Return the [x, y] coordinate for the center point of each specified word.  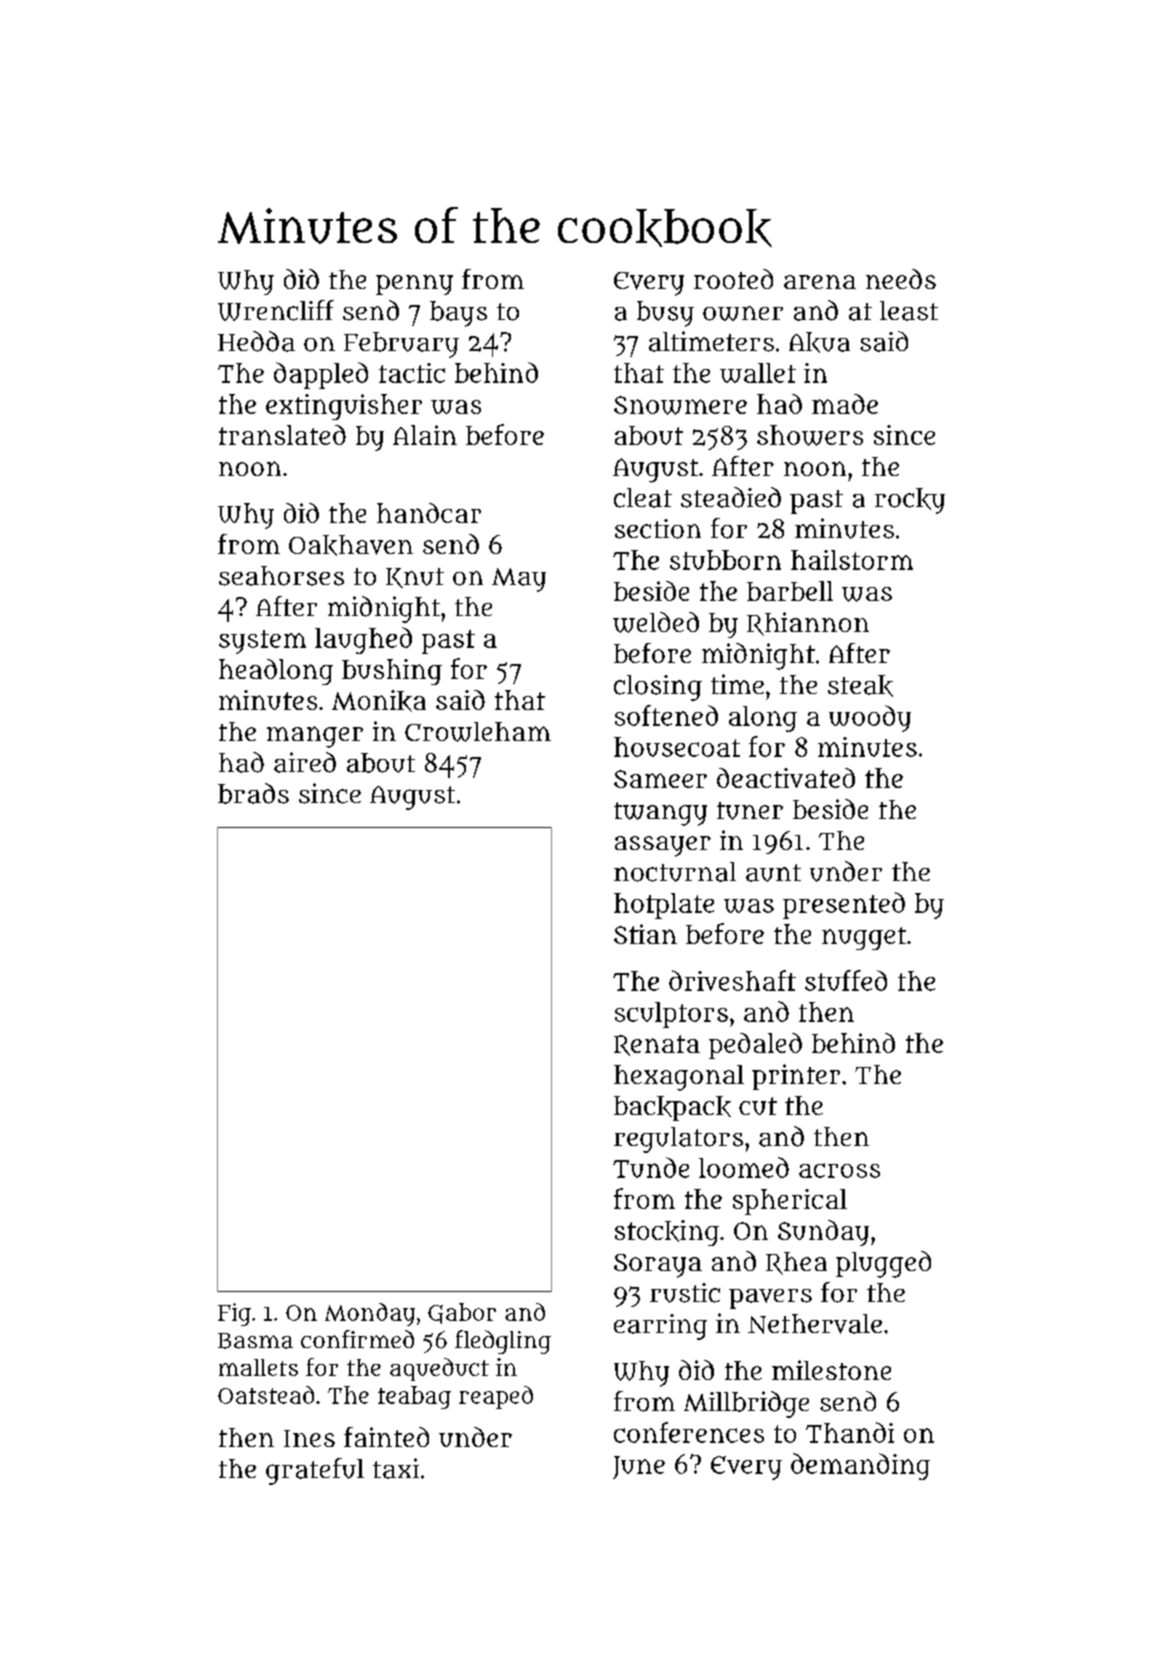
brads [253, 793]
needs [901, 279]
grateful [315, 1471]
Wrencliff [276, 310]
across [839, 1170]
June [639, 1467]
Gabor [462, 1313]
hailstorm [852, 560]
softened [666, 715]
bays [458, 314]
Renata [657, 1045]
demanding [860, 1466]
